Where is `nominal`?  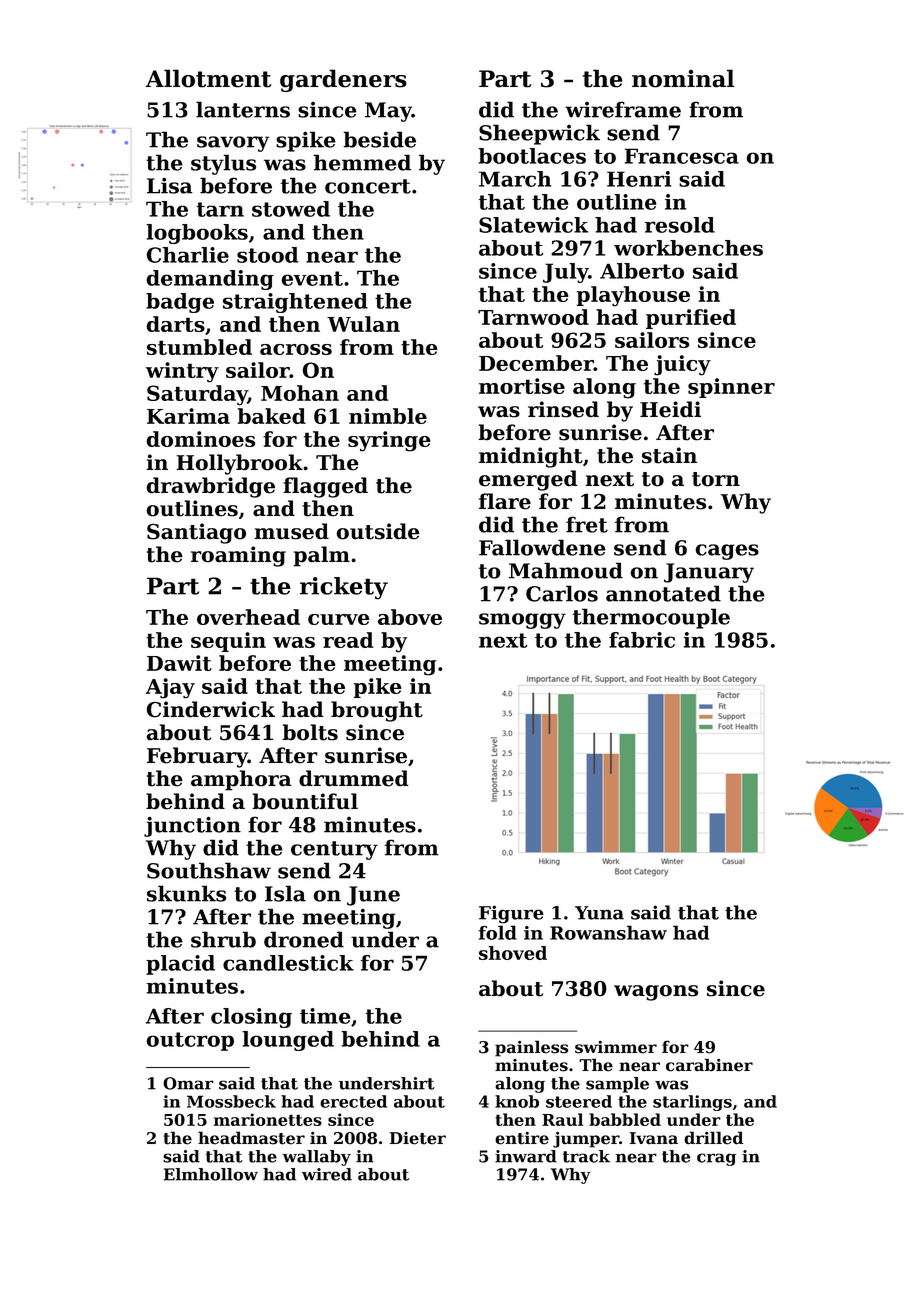
nominal is located at coordinates (683, 78).
